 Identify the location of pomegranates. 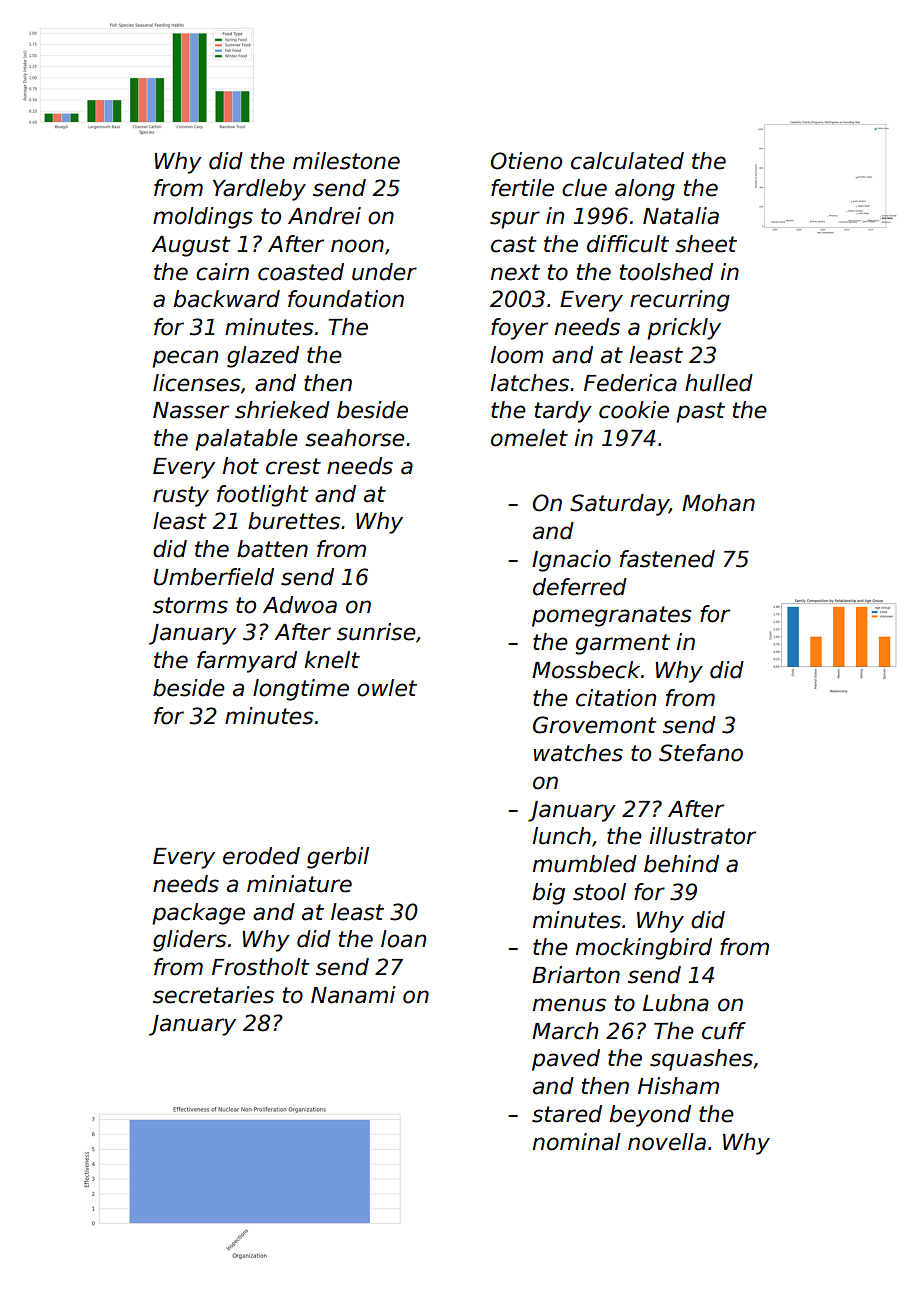
(611, 616).
